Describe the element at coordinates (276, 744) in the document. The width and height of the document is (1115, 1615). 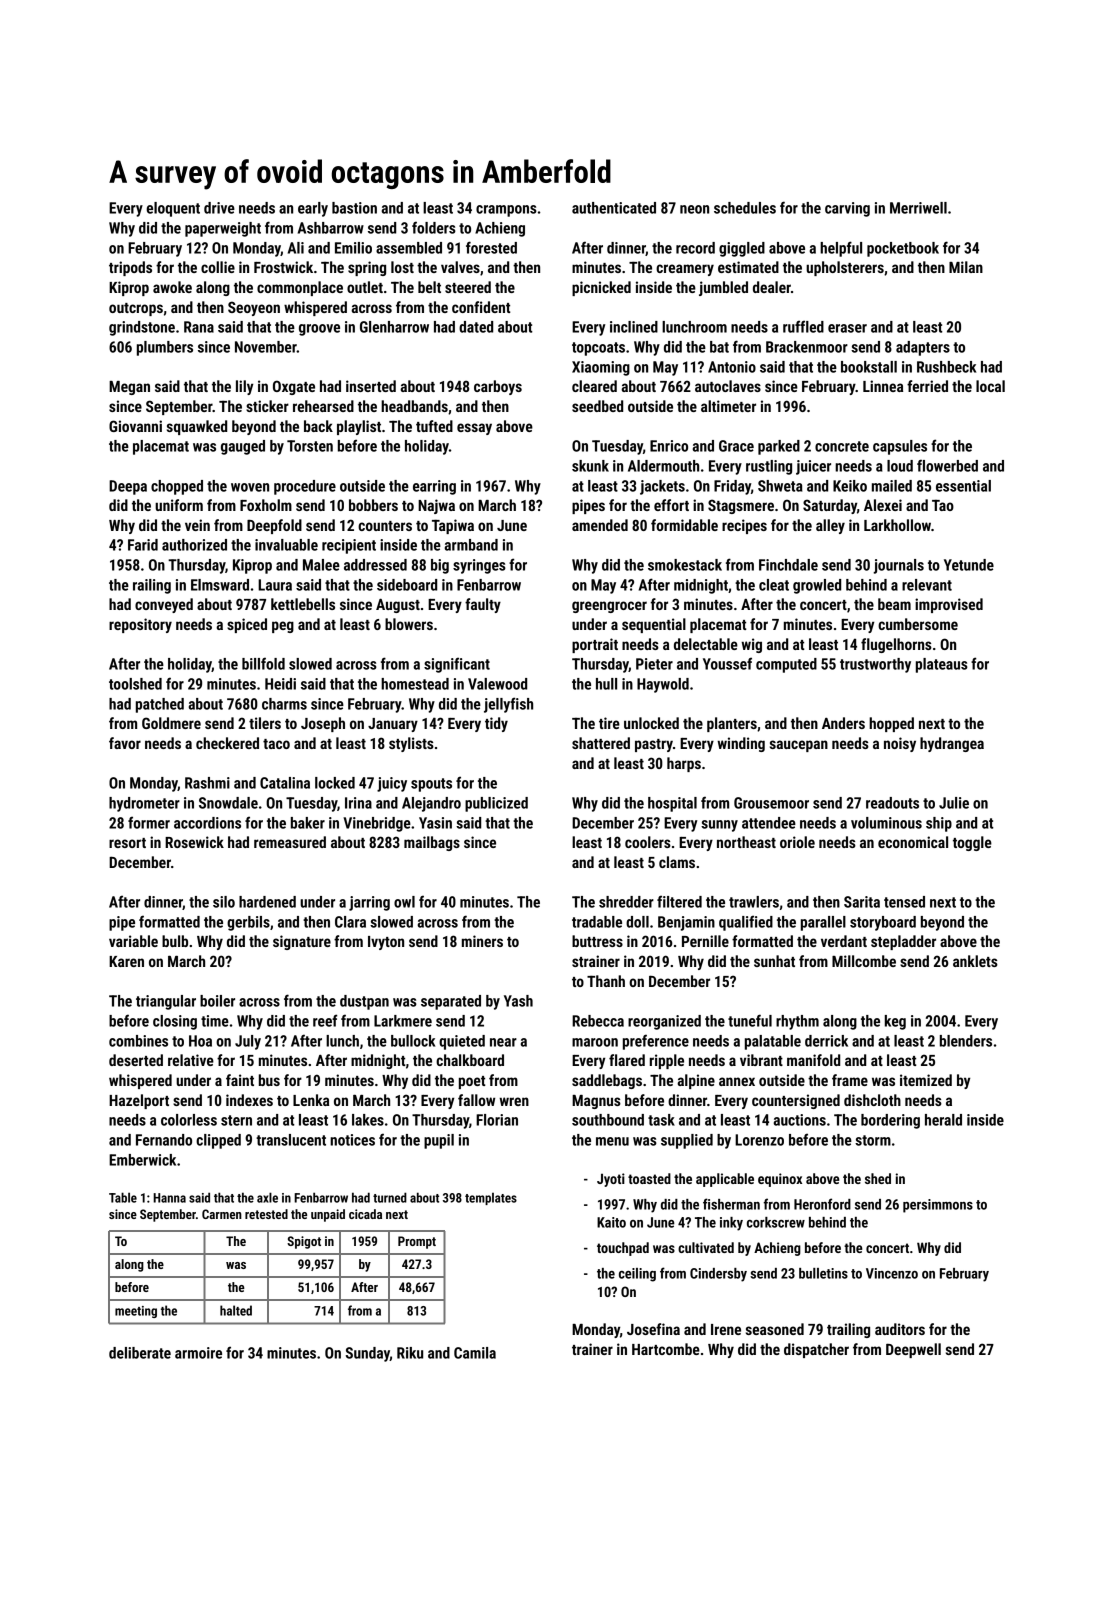
I see `taco` at that location.
